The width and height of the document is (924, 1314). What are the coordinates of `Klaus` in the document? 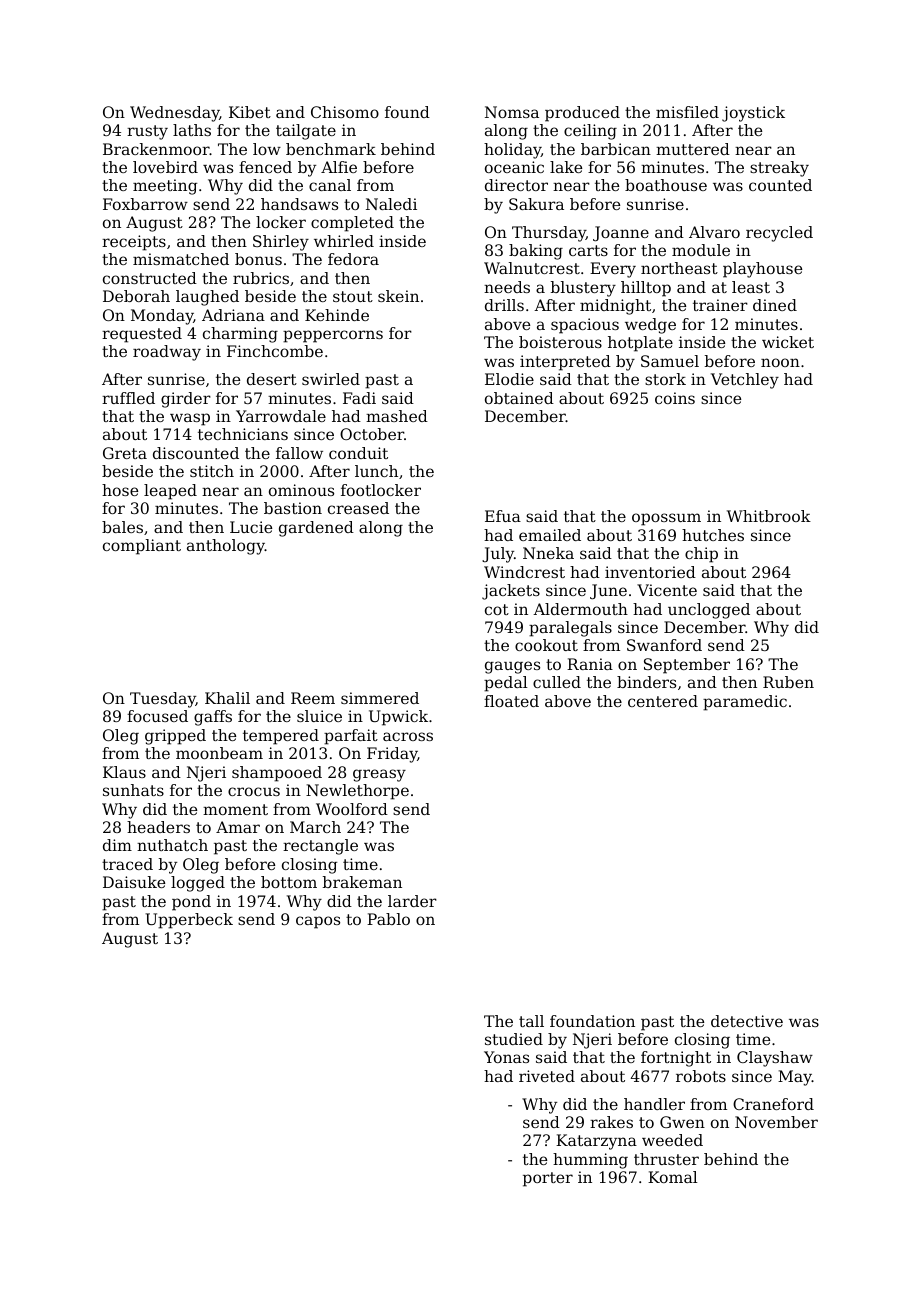 It's located at (124, 772).
